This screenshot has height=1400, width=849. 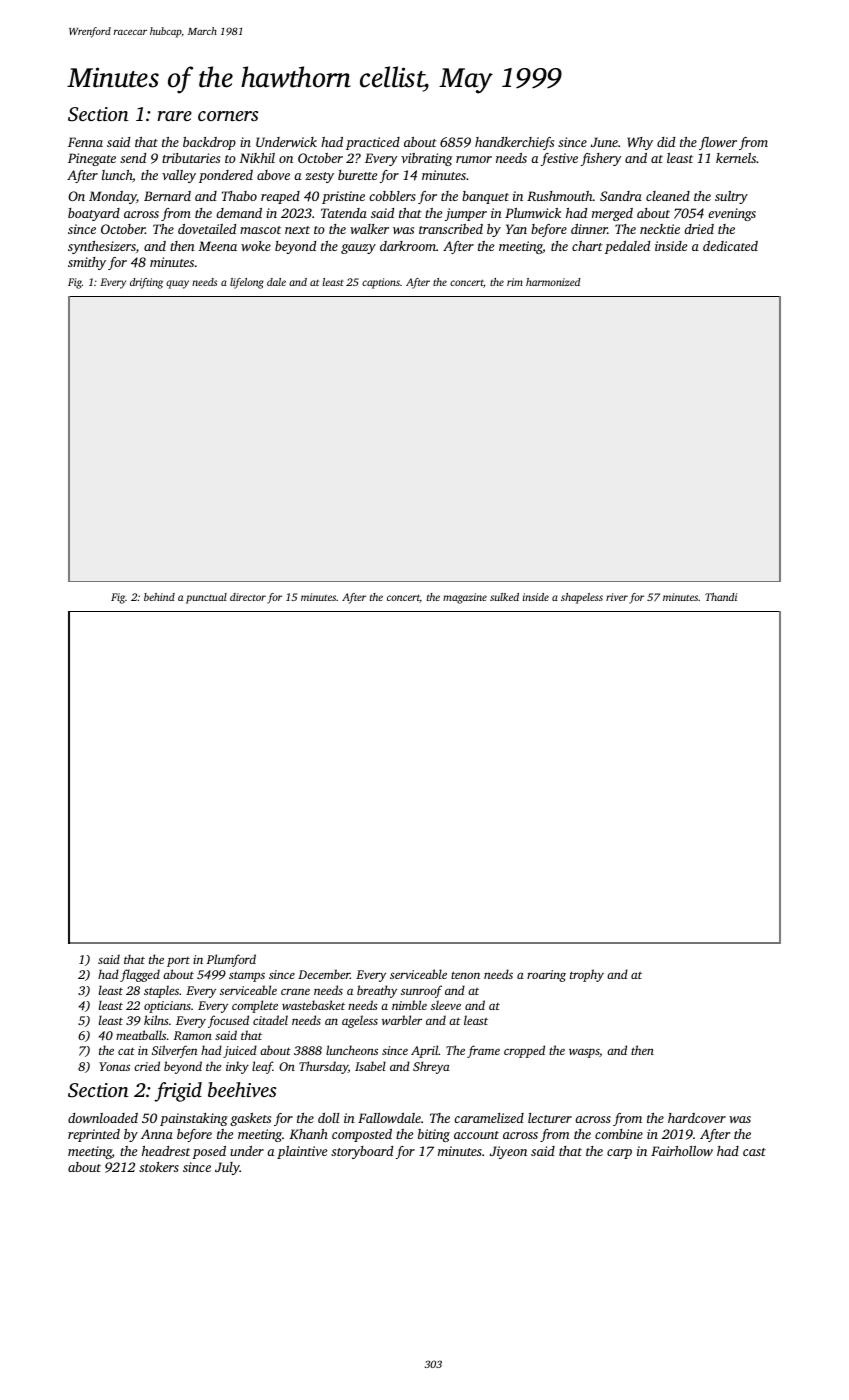 I want to click on tenon, so click(x=465, y=975).
